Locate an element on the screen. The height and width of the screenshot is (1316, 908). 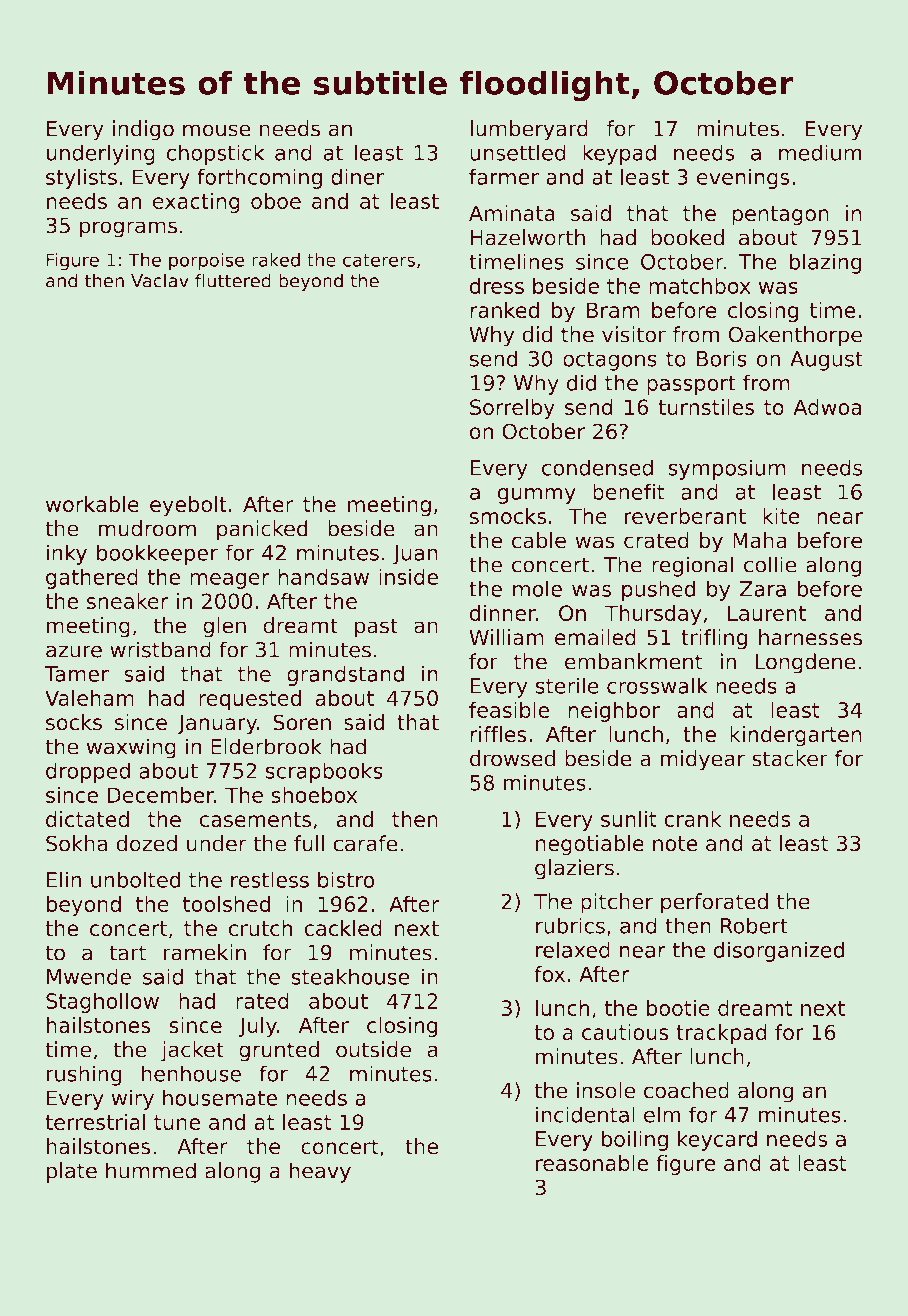
wiry is located at coordinates (133, 1099).
